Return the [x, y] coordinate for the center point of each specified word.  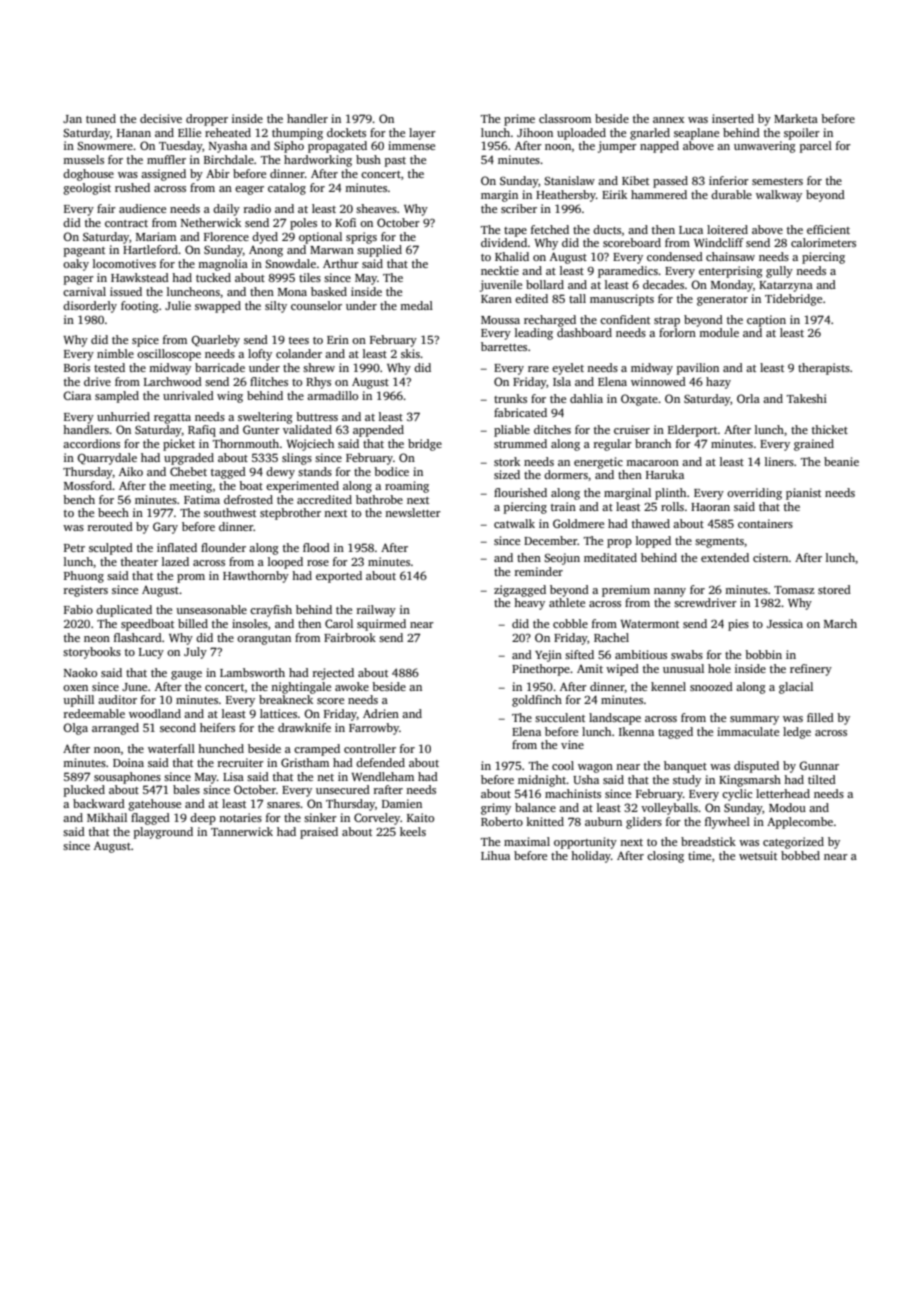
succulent [560, 717]
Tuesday [180, 147]
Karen [496, 299]
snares [283, 805]
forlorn [677, 332]
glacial [796, 688]
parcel [816, 147]
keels [413, 831]
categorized [793, 843]
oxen [75, 688]
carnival [84, 291]
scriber [519, 208]
